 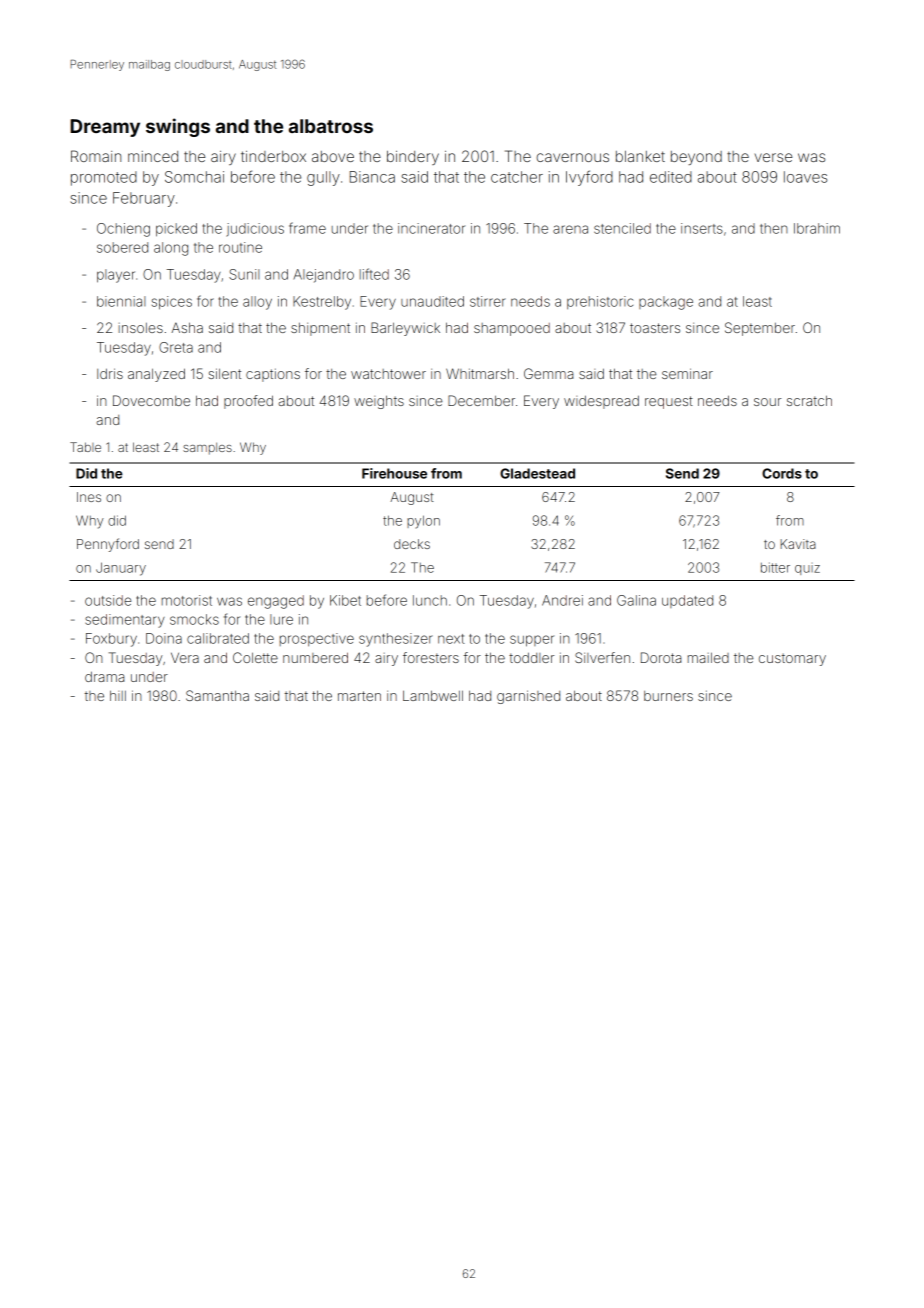 What do you see at coordinates (359, 696) in the screenshot?
I see `marten` at bounding box center [359, 696].
